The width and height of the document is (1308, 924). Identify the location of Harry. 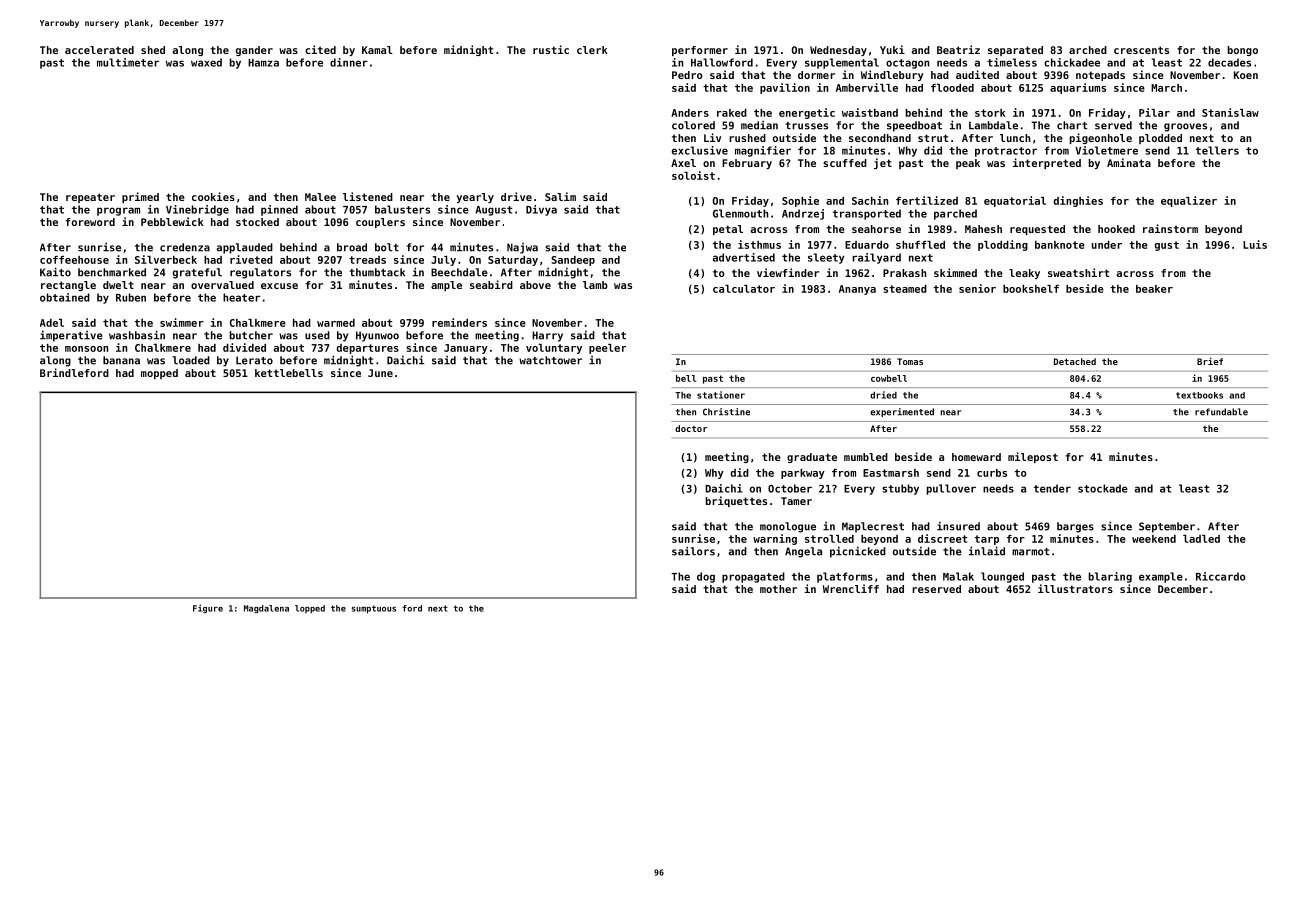
(547, 336).
